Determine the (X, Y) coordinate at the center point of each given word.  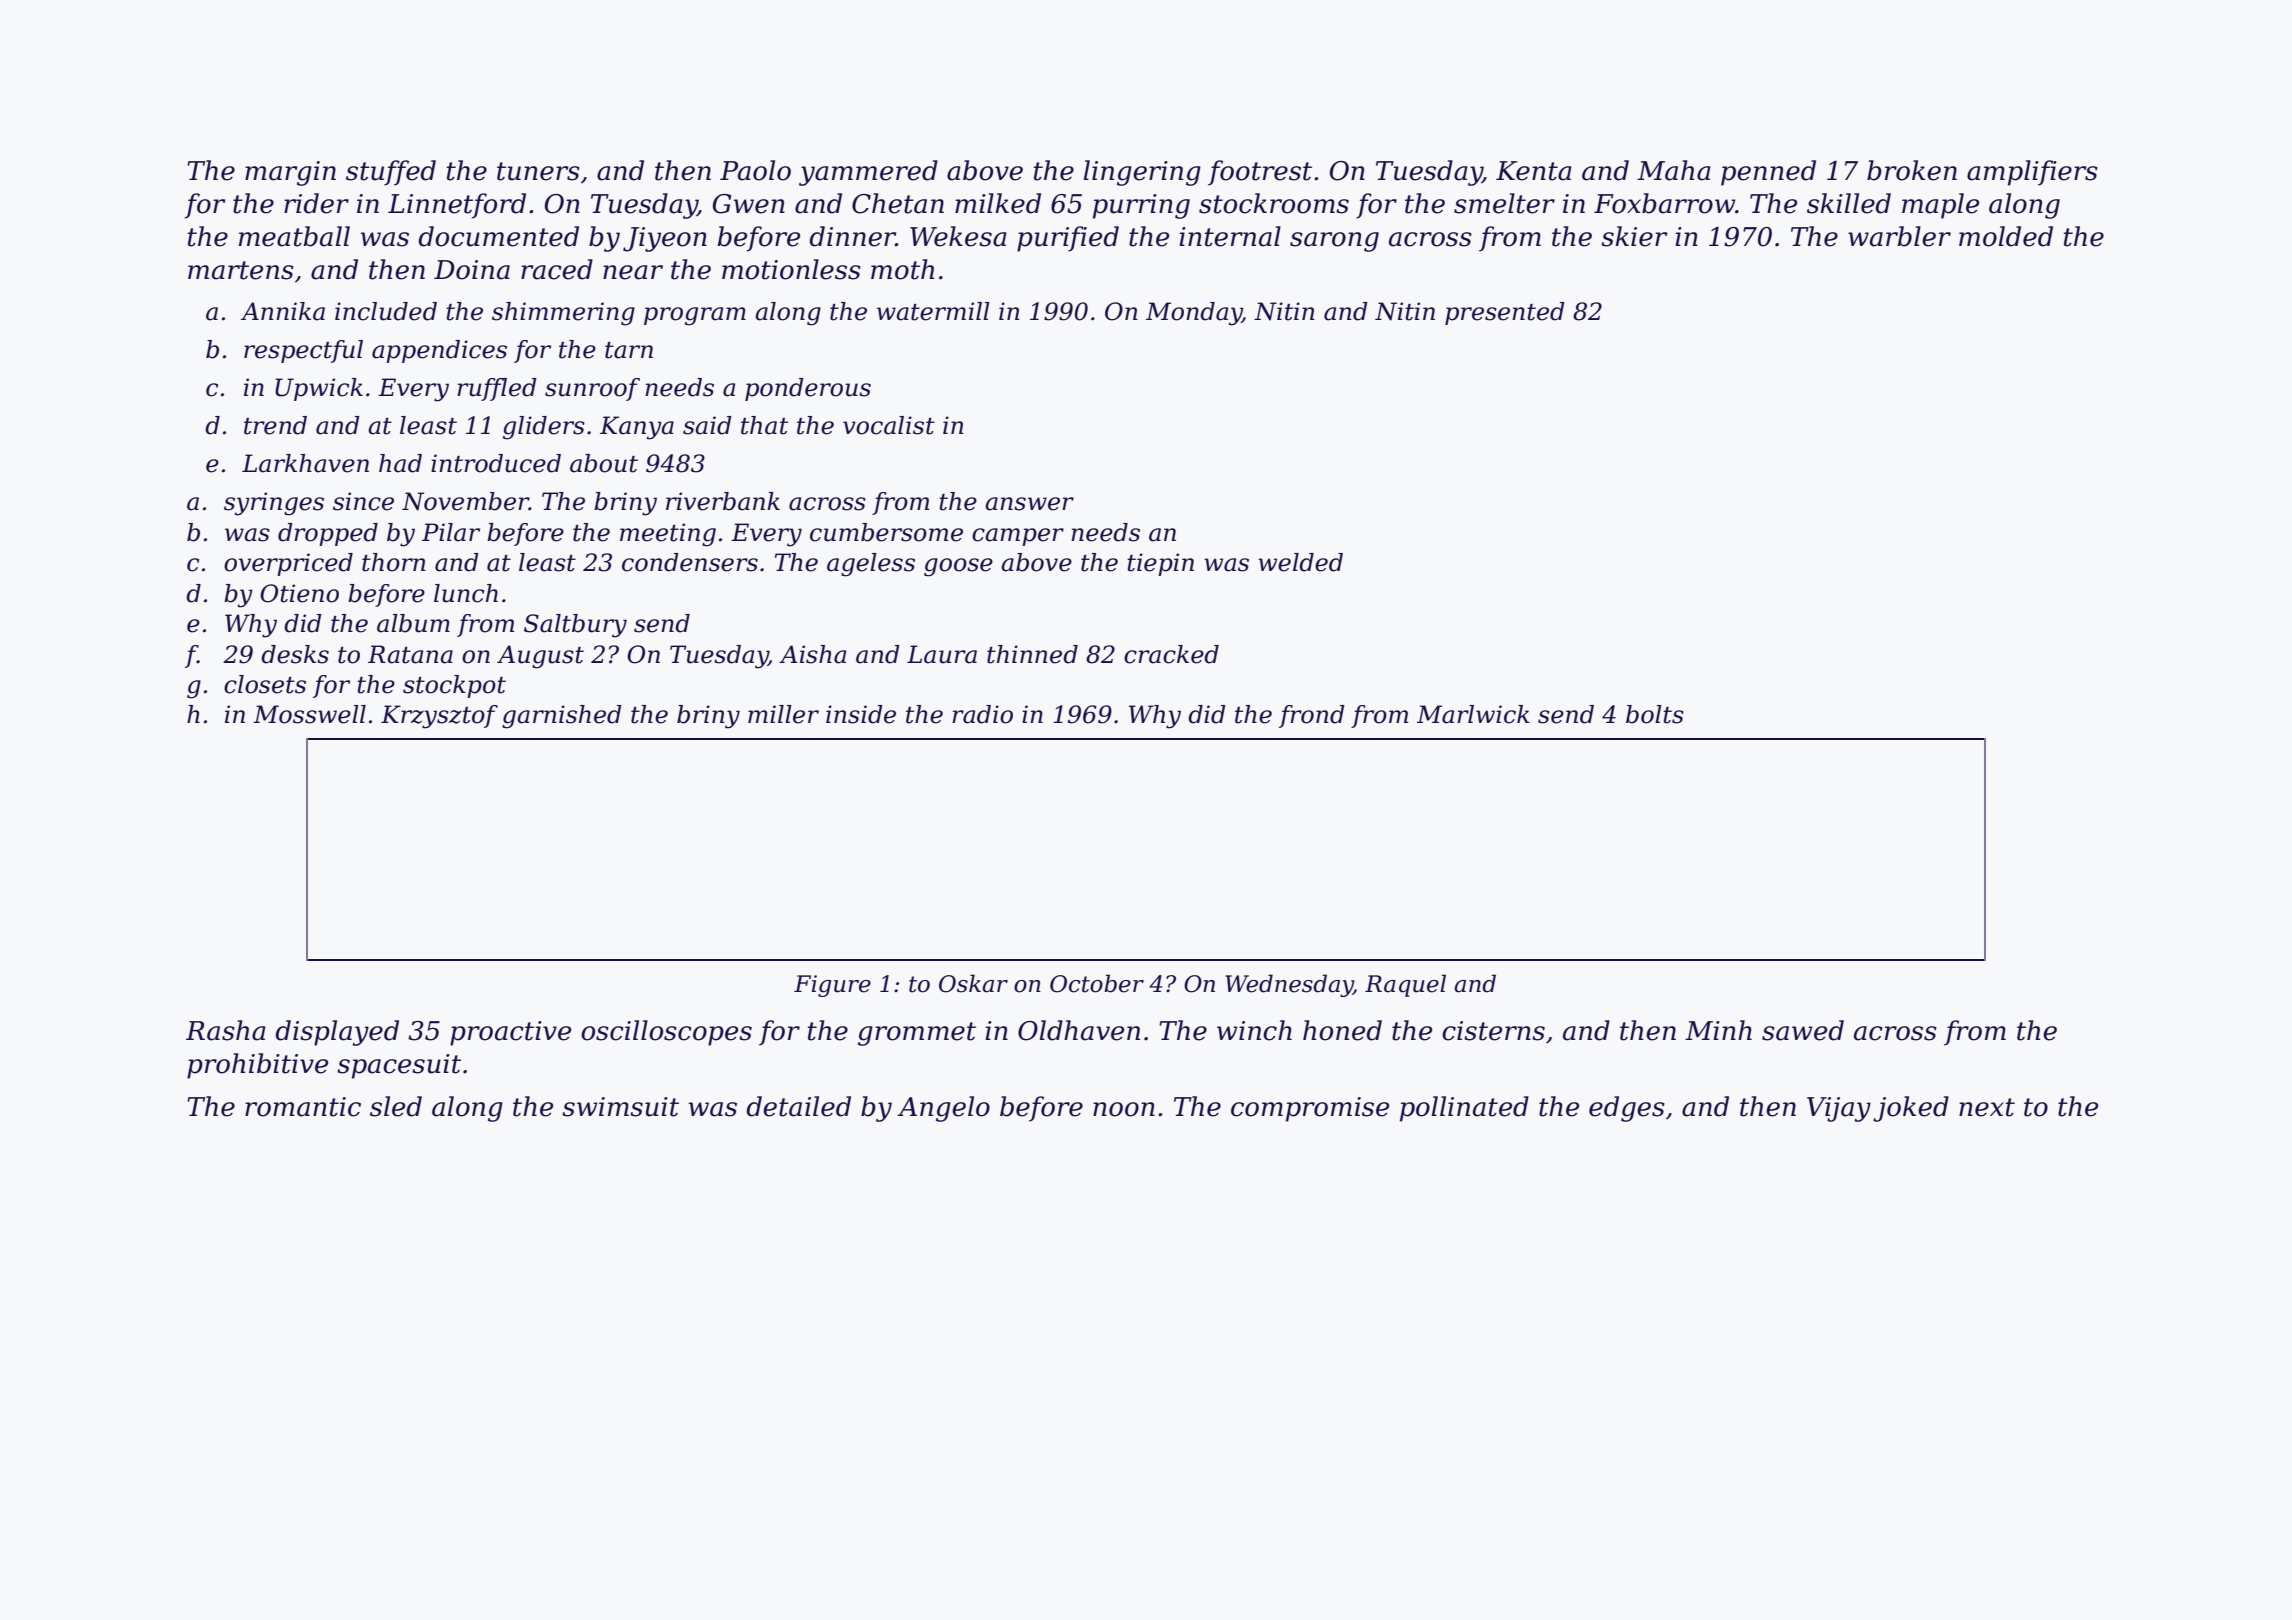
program (695, 316)
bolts (1655, 714)
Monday (1194, 314)
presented (1505, 313)
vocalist (889, 425)
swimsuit (620, 1107)
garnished (562, 717)
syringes (274, 504)
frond (1312, 716)
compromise (1310, 1109)
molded (2006, 236)
